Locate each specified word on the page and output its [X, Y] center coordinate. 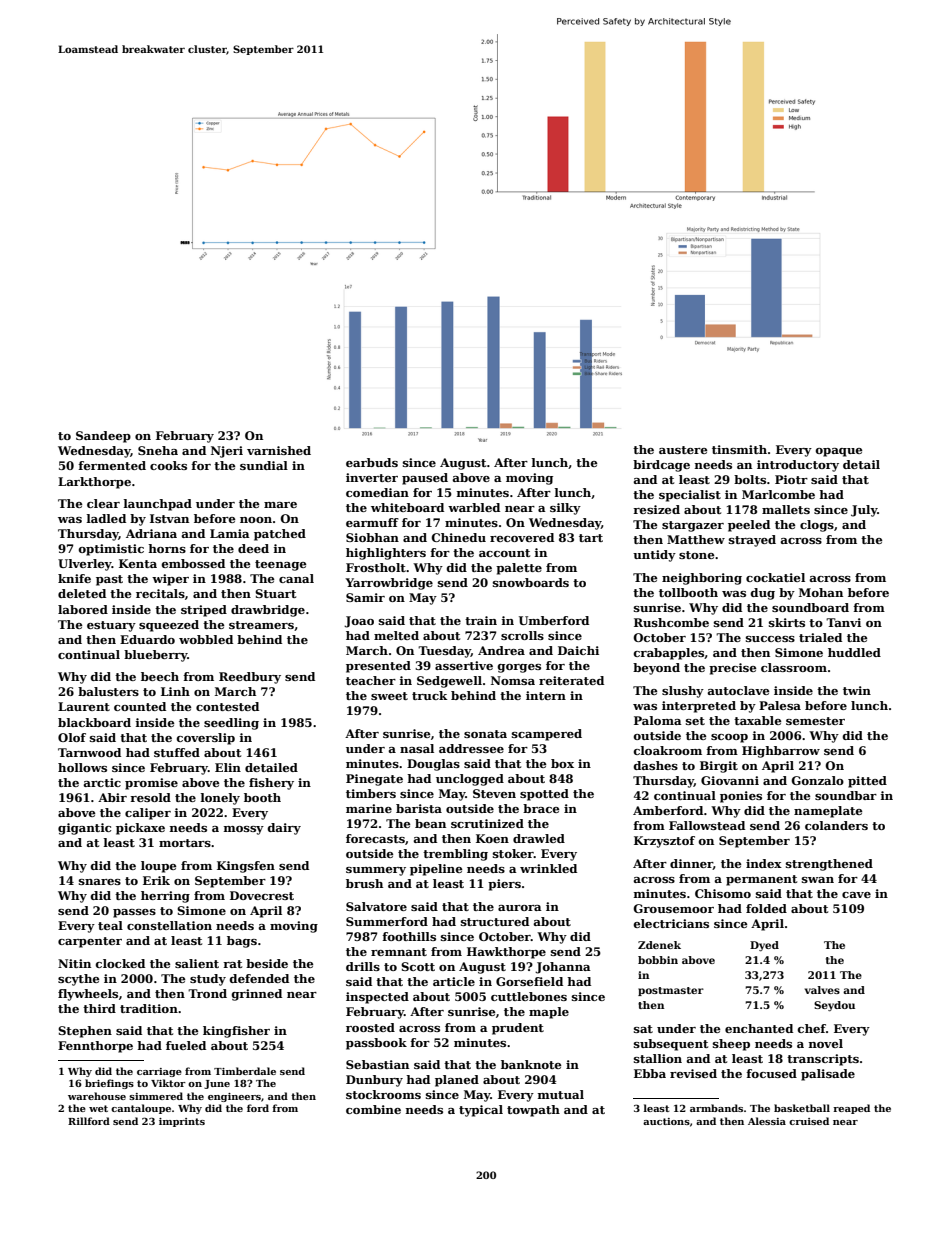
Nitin [74, 963]
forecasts [375, 838]
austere [683, 450]
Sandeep [103, 437]
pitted [867, 782]
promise [151, 784]
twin [857, 690]
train [481, 620]
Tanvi [843, 622]
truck [430, 695]
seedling [231, 724]
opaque [839, 452]
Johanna [563, 968]
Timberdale [245, 1071]
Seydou [834, 1006]
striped [204, 611]
